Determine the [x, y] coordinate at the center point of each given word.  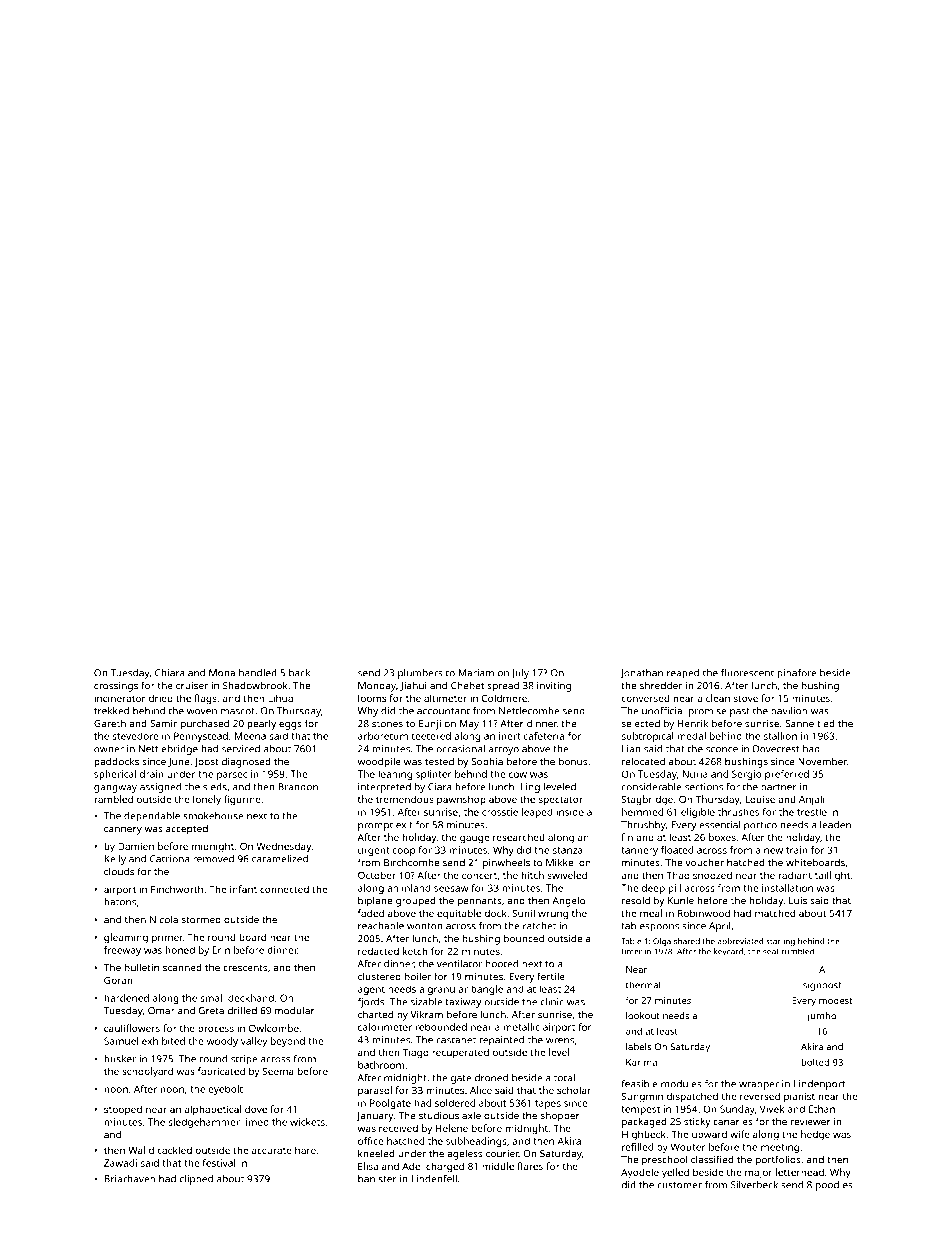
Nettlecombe [529, 711]
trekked [111, 711]
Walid [141, 1150]
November [822, 761]
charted [375, 1014]
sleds [215, 787]
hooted [502, 964]
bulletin [142, 967]
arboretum [383, 736]
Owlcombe [274, 1028]
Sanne [799, 723]
